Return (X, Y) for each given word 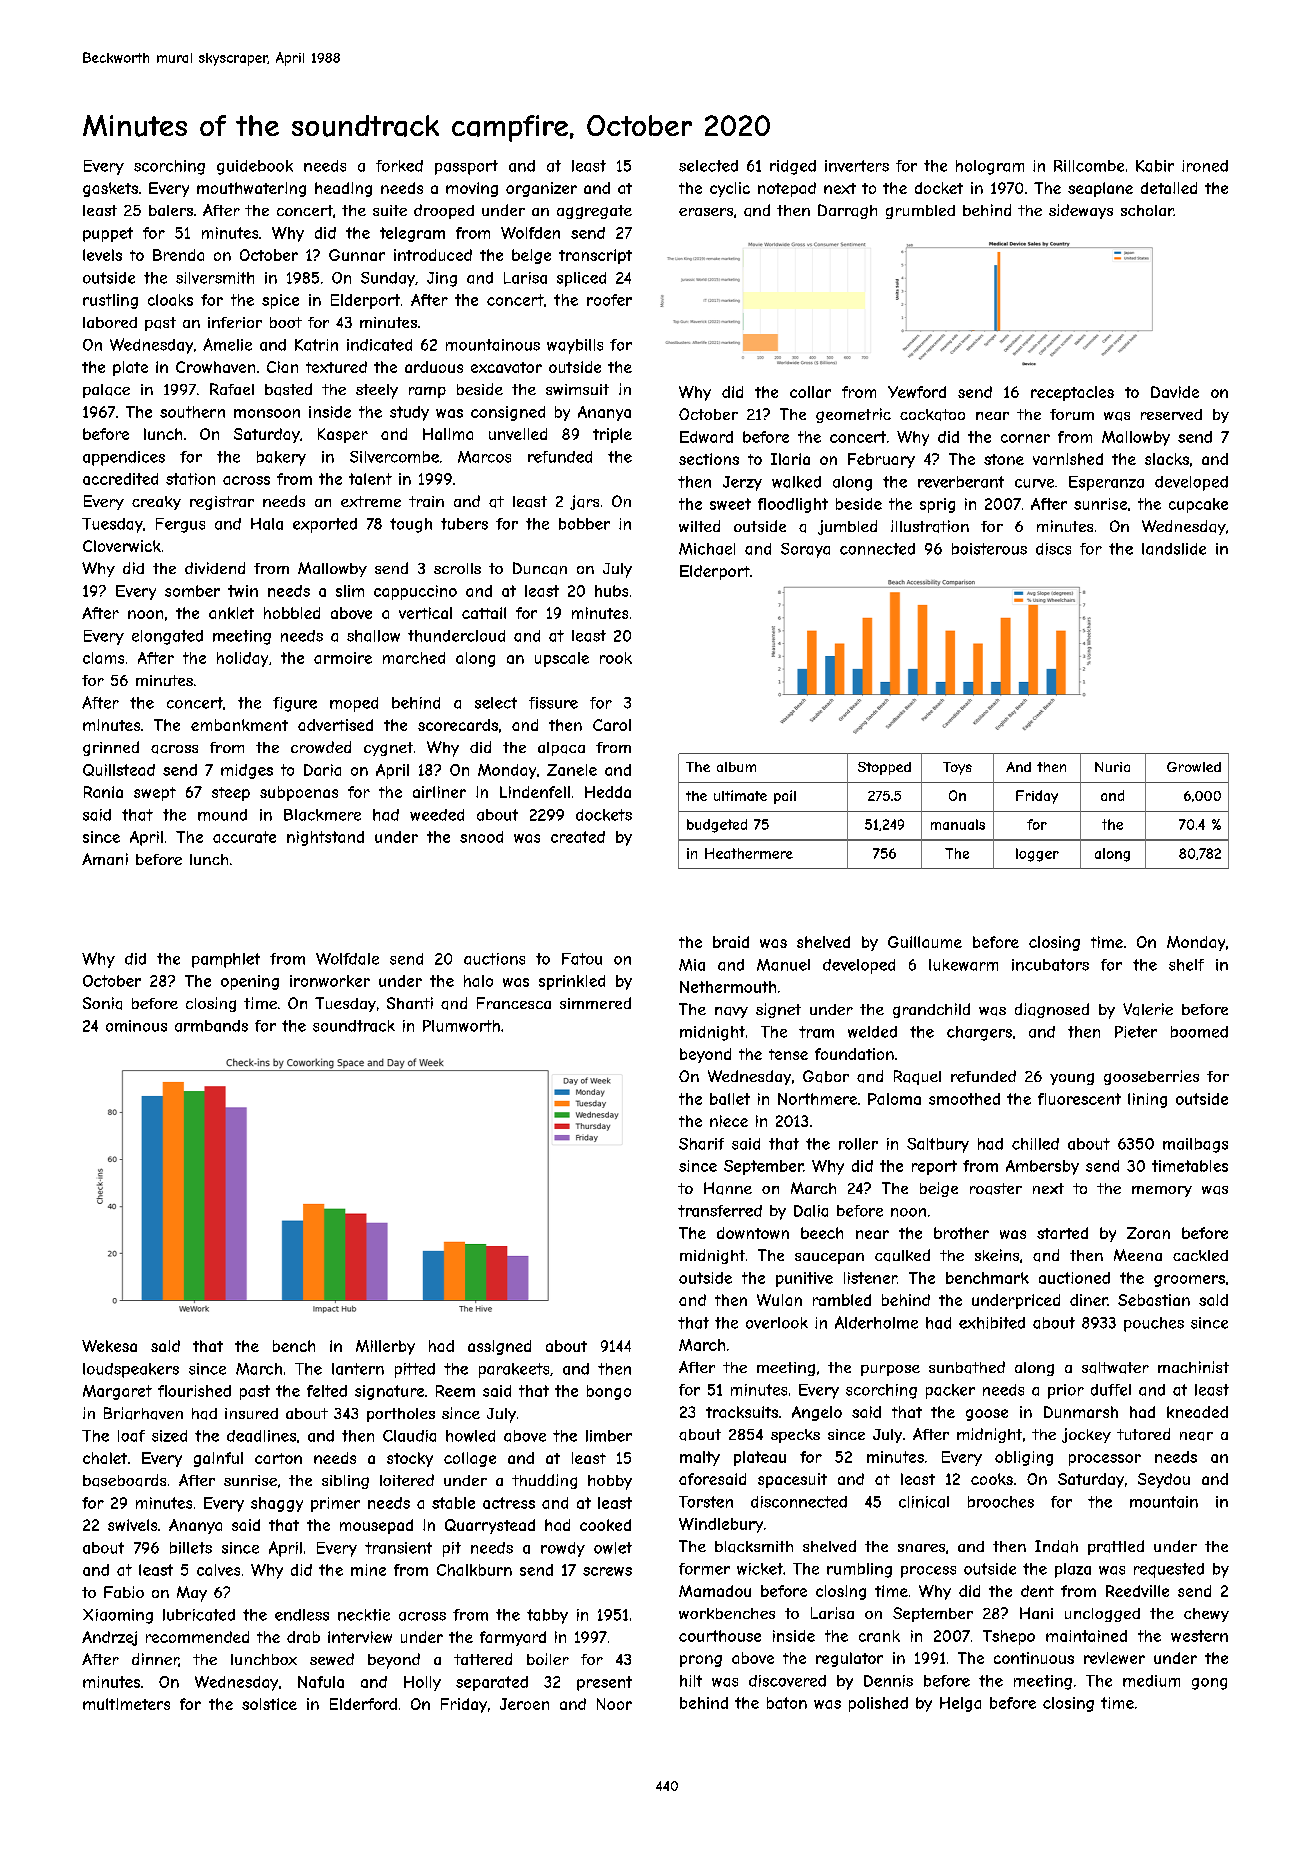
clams (103, 658)
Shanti (410, 1003)
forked (399, 166)
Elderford (363, 1704)
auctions (494, 959)
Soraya (805, 550)
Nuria (1112, 767)
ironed (1205, 166)
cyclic (730, 189)
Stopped (884, 768)
